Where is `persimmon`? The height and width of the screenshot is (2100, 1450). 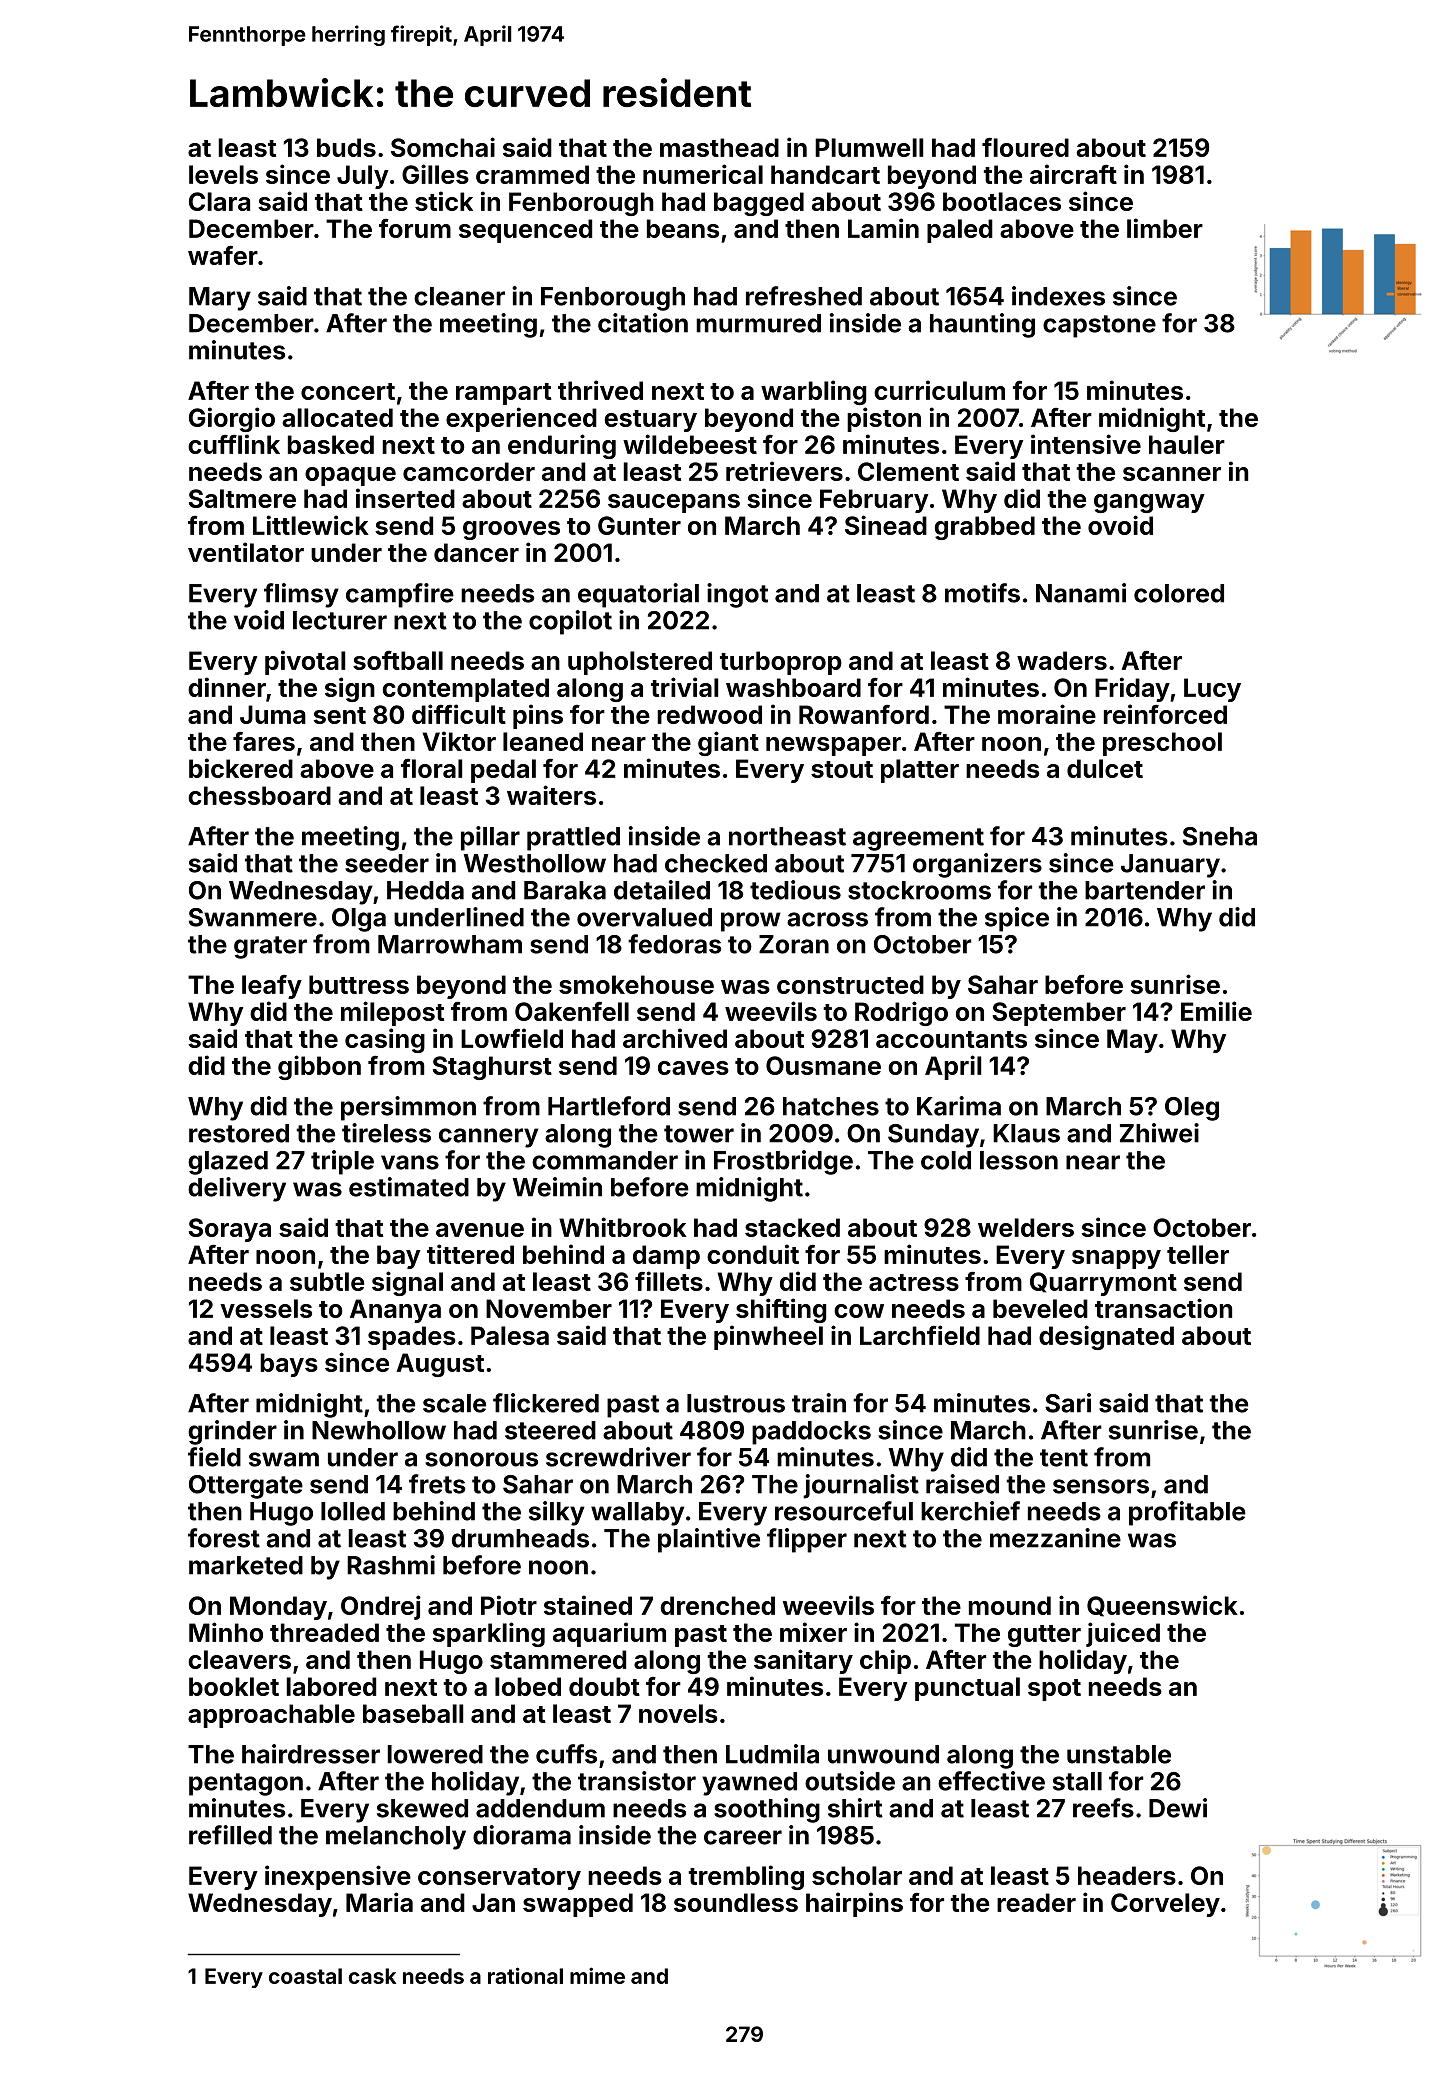
persimmon is located at coordinates (408, 1108).
